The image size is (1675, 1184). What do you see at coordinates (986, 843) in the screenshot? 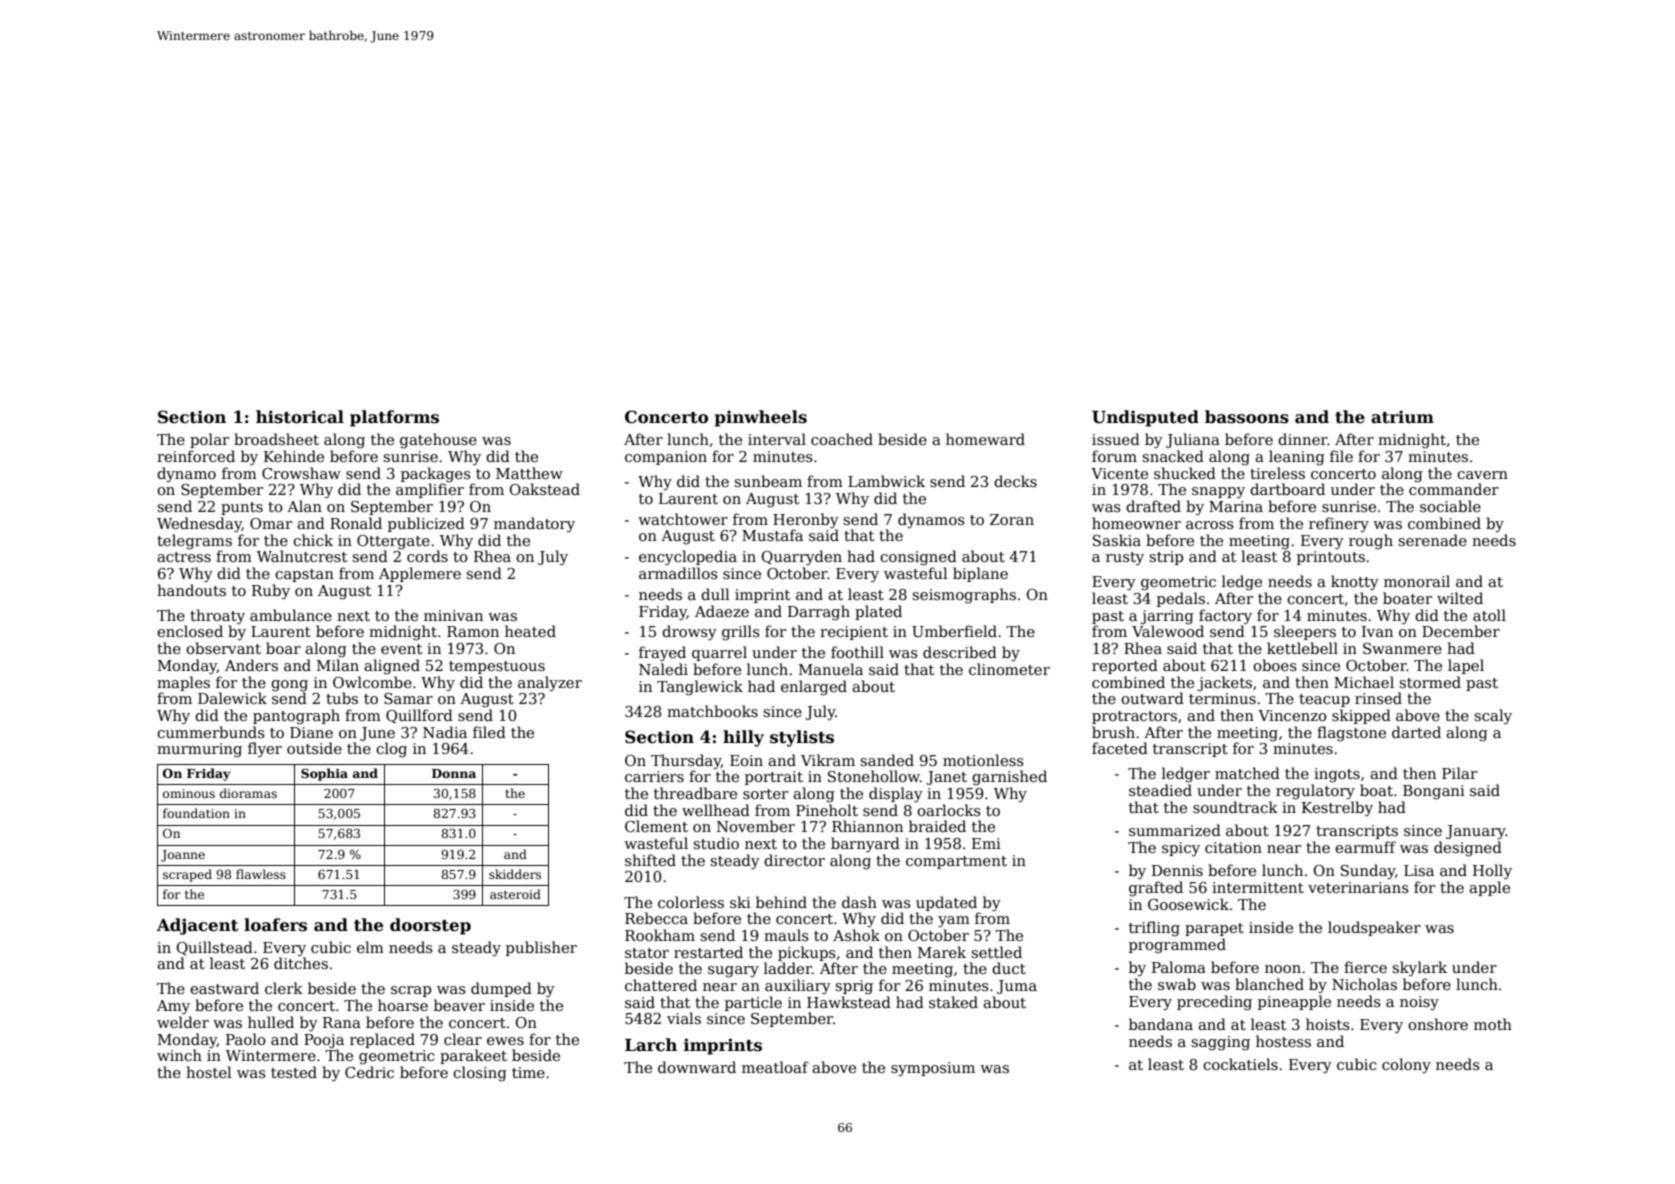
I see `Emi` at bounding box center [986, 843].
